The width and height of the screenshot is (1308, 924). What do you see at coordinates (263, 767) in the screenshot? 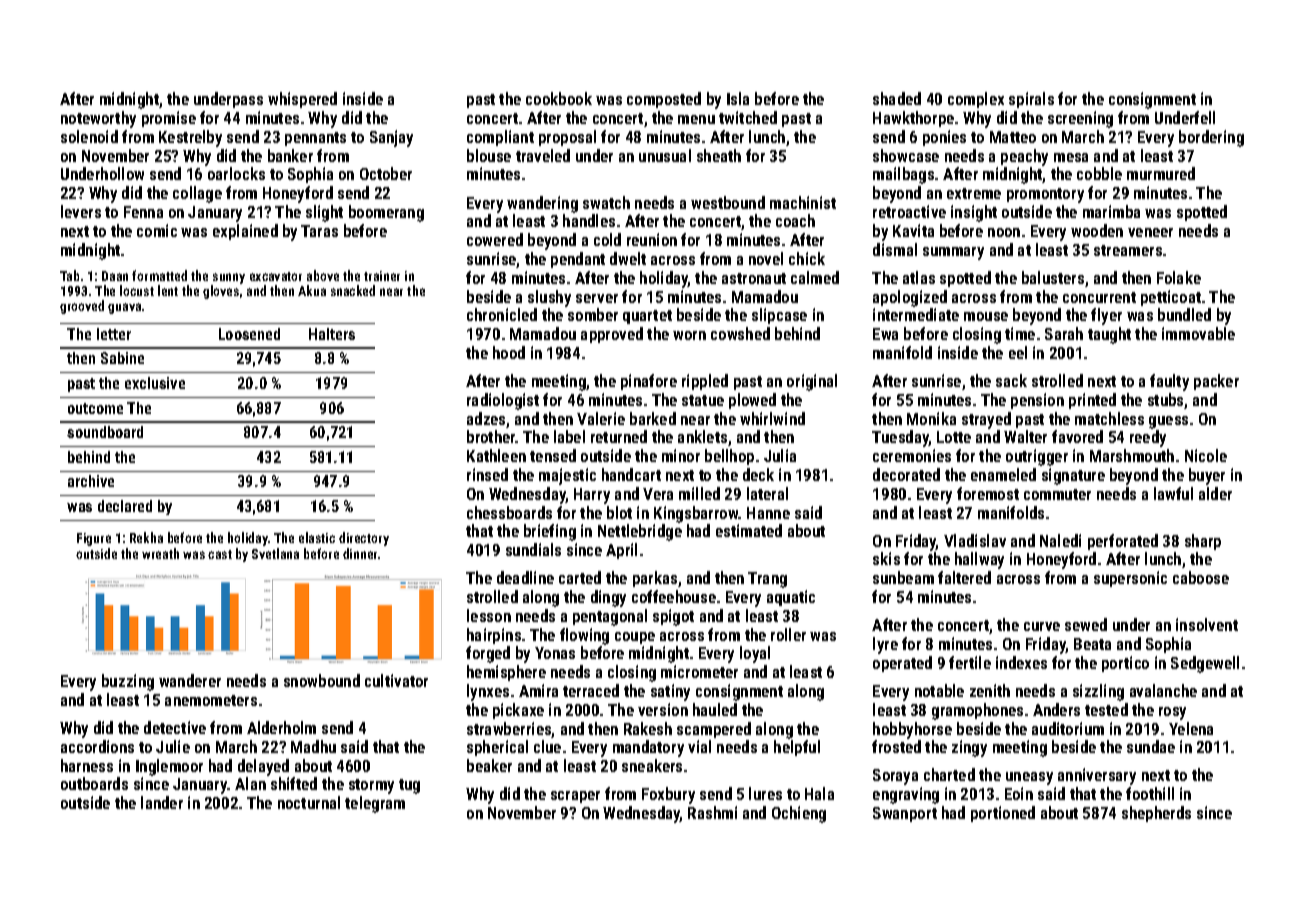
I see `delayed` at bounding box center [263, 767].
